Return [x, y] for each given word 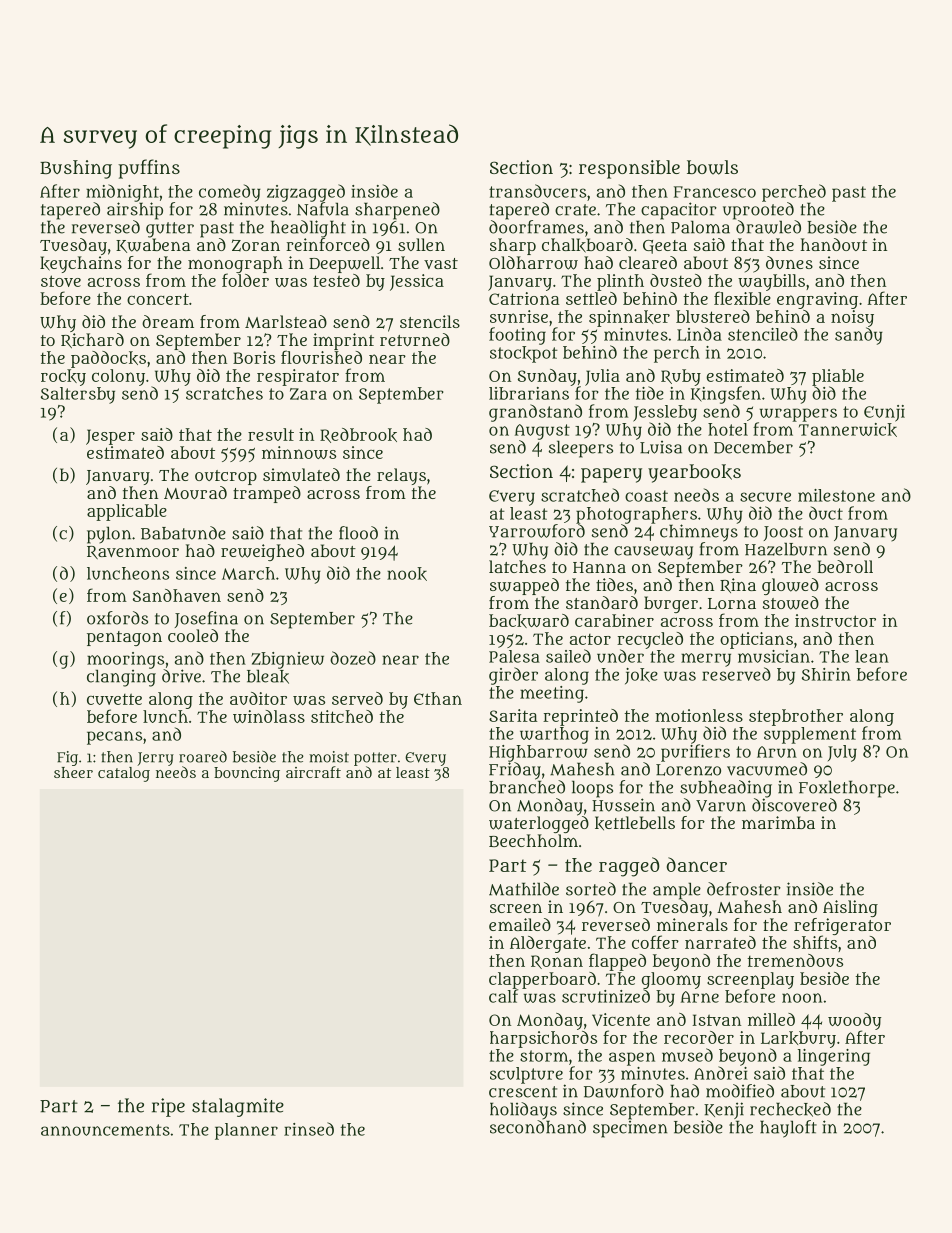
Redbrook [358, 435]
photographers [636, 515]
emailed [520, 924]
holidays [523, 1110]
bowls [712, 167]
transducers [537, 191]
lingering [834, 1057]
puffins [149, 169]
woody [854, 1021]
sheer [73, 772]
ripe [168, 1107]
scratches [224, 393]
